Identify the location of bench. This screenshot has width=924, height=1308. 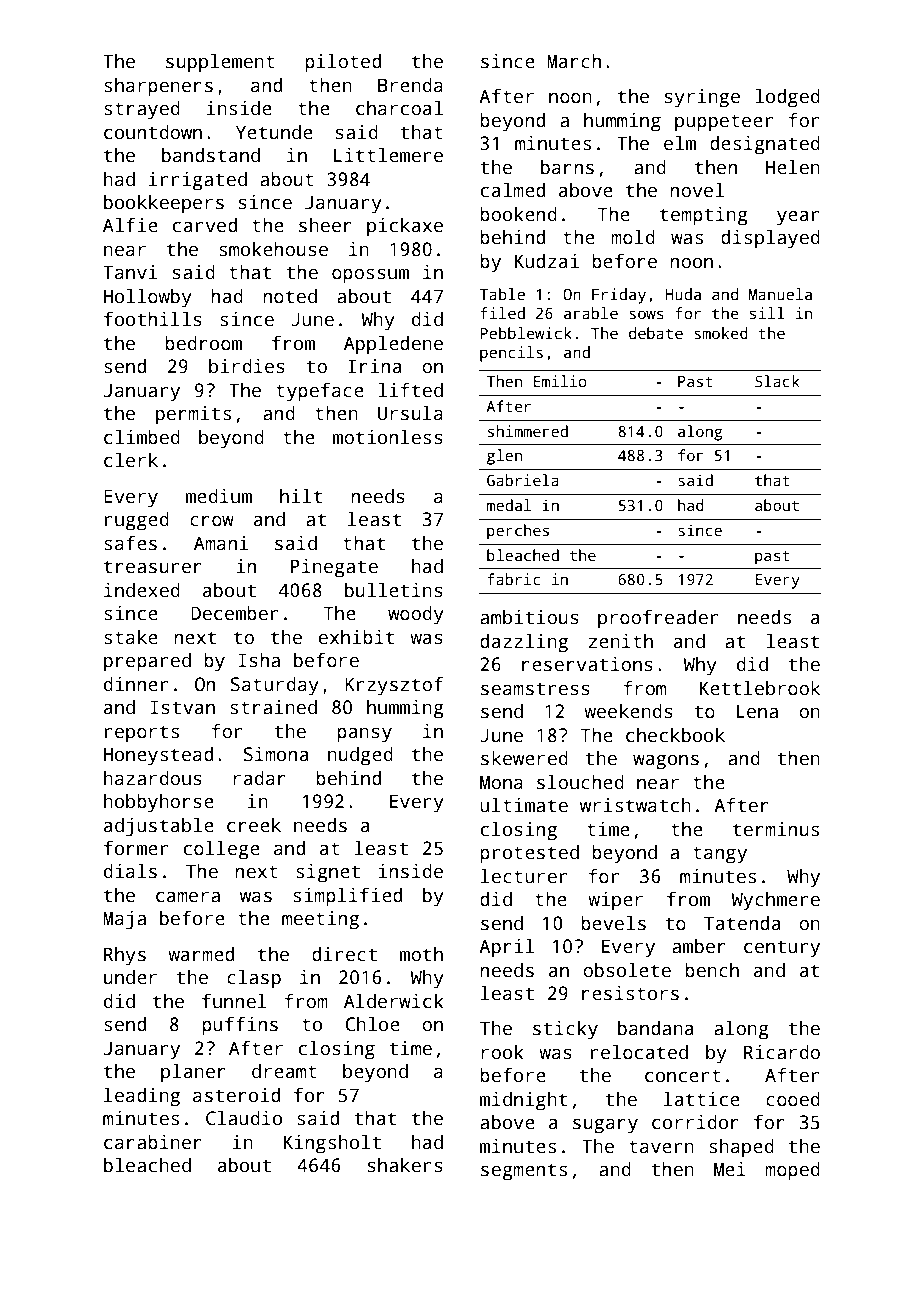
(712, 970).
